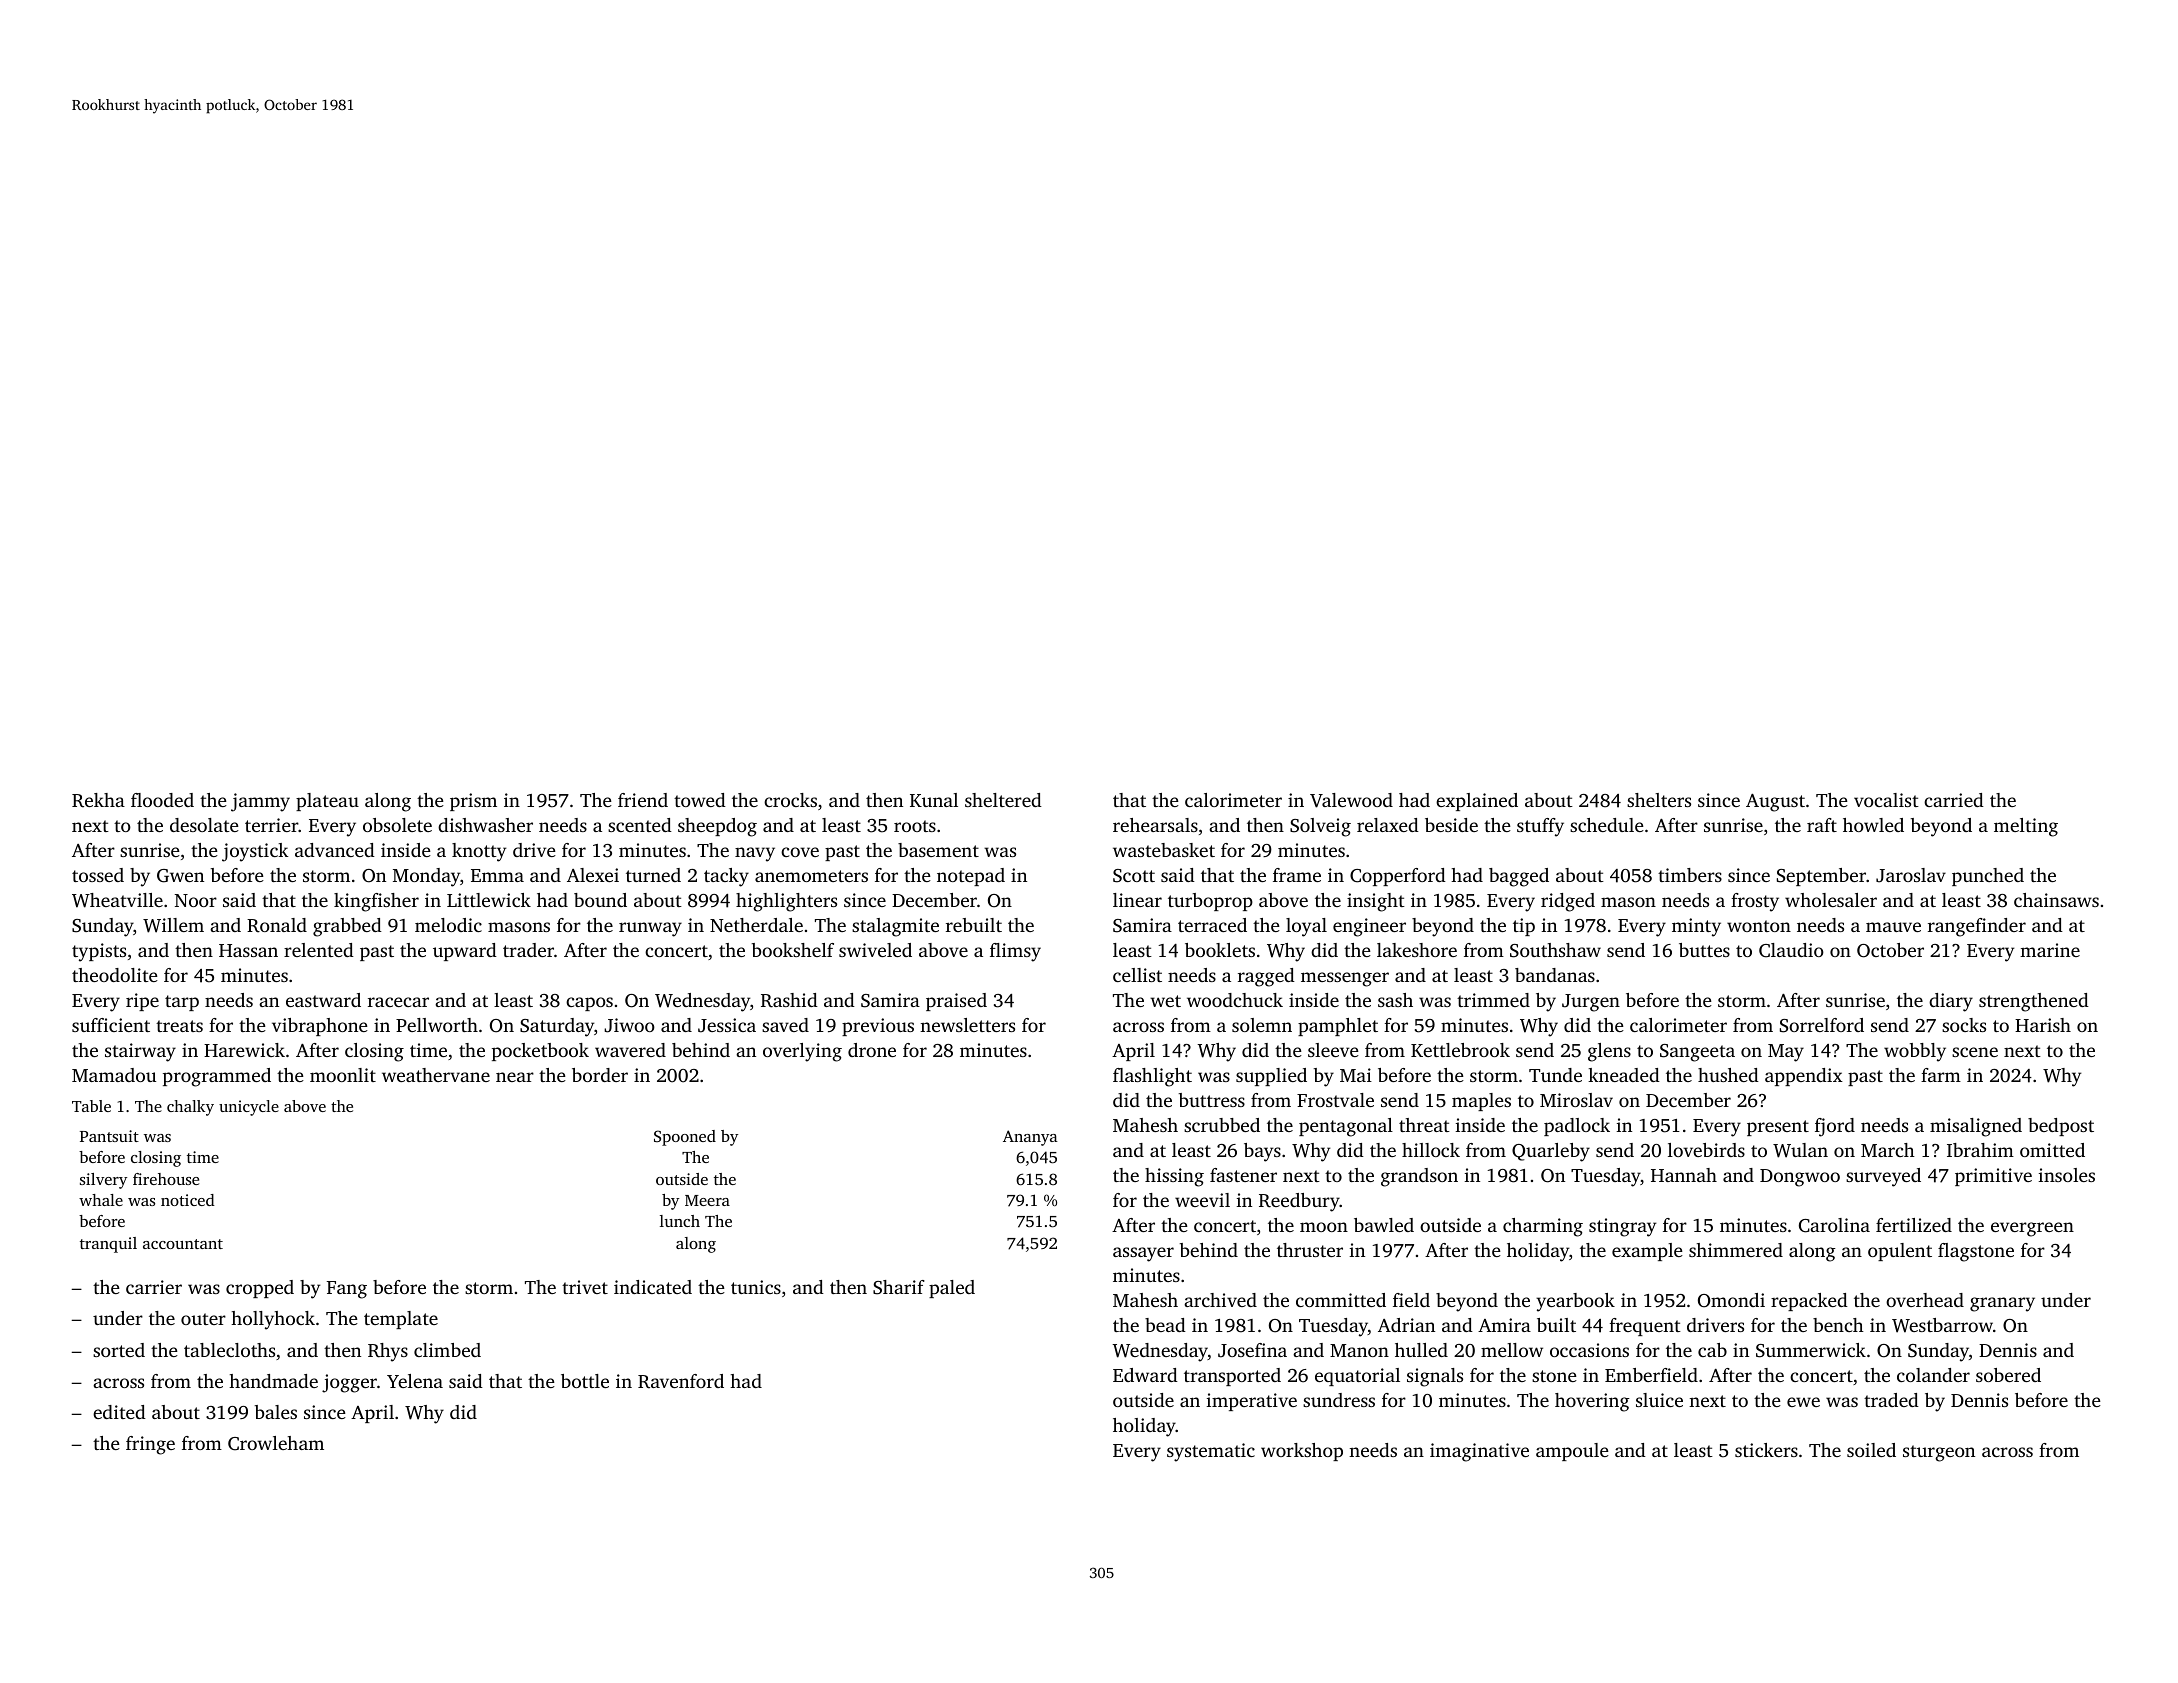 The width and height of the page is (2178, 1683). I want to click on pocketbook, so click(540, 1052).
